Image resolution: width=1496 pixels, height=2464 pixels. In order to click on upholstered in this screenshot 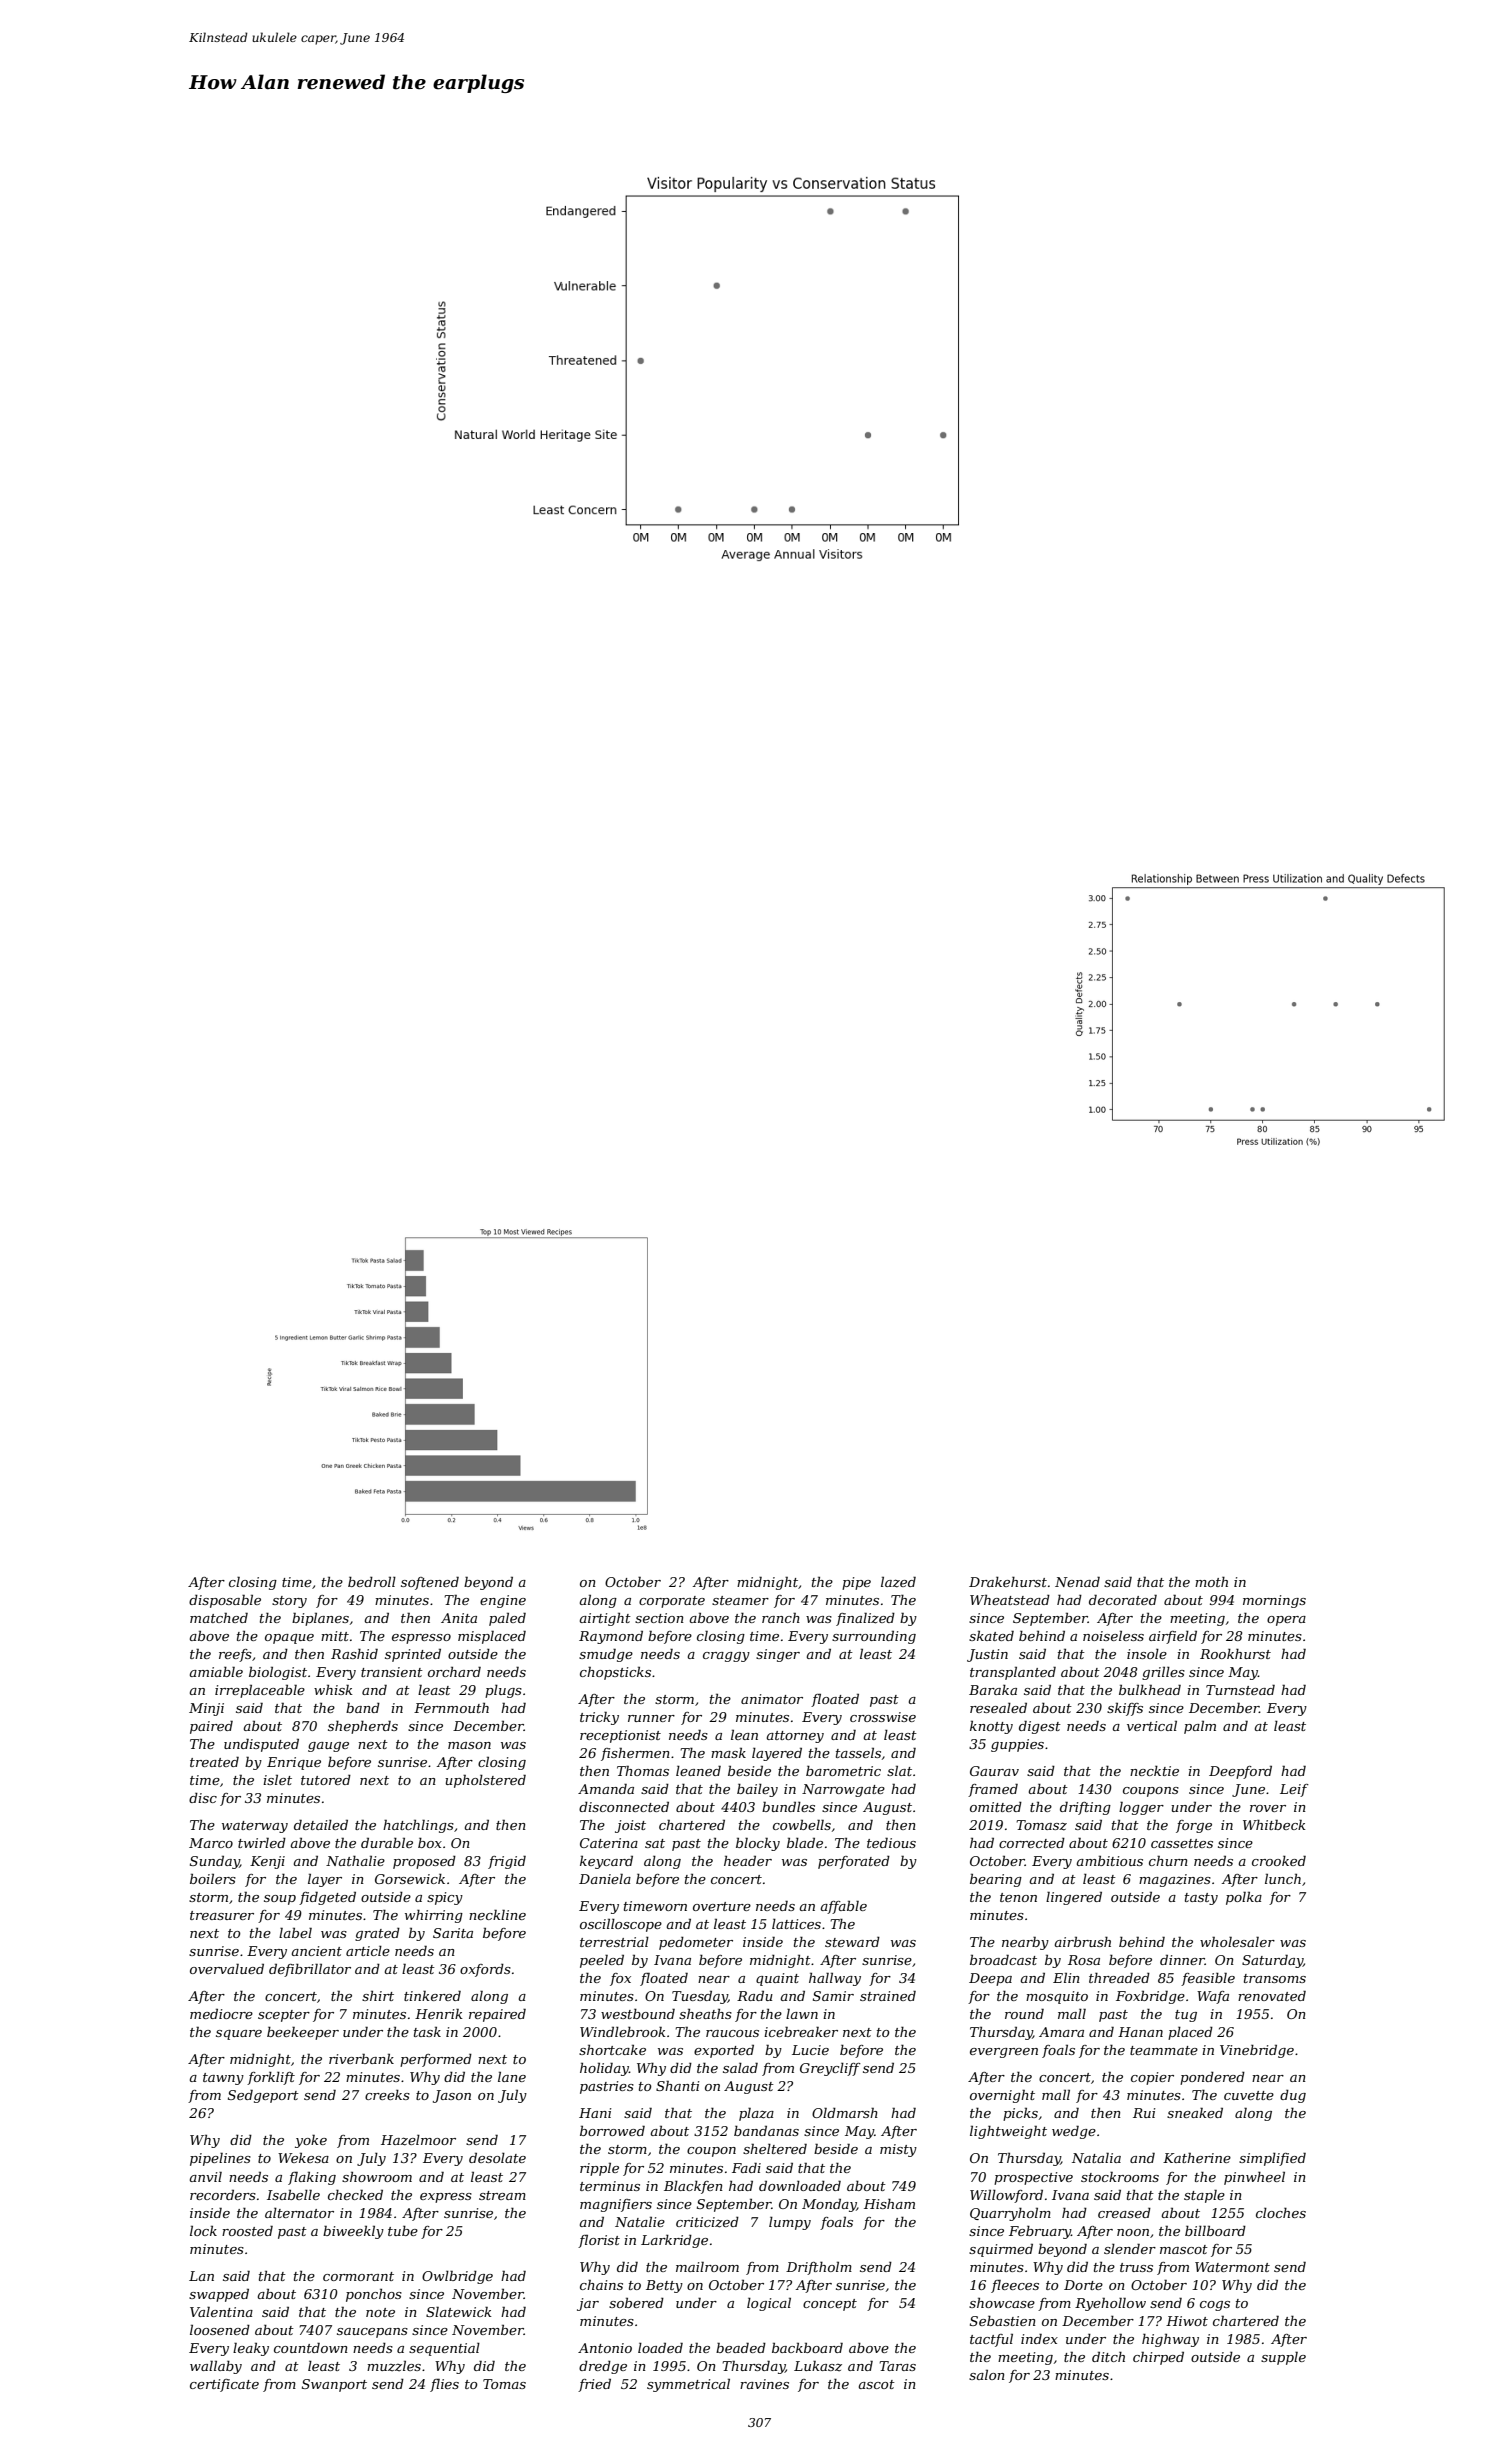, I will do `click(485, 1781)`.
